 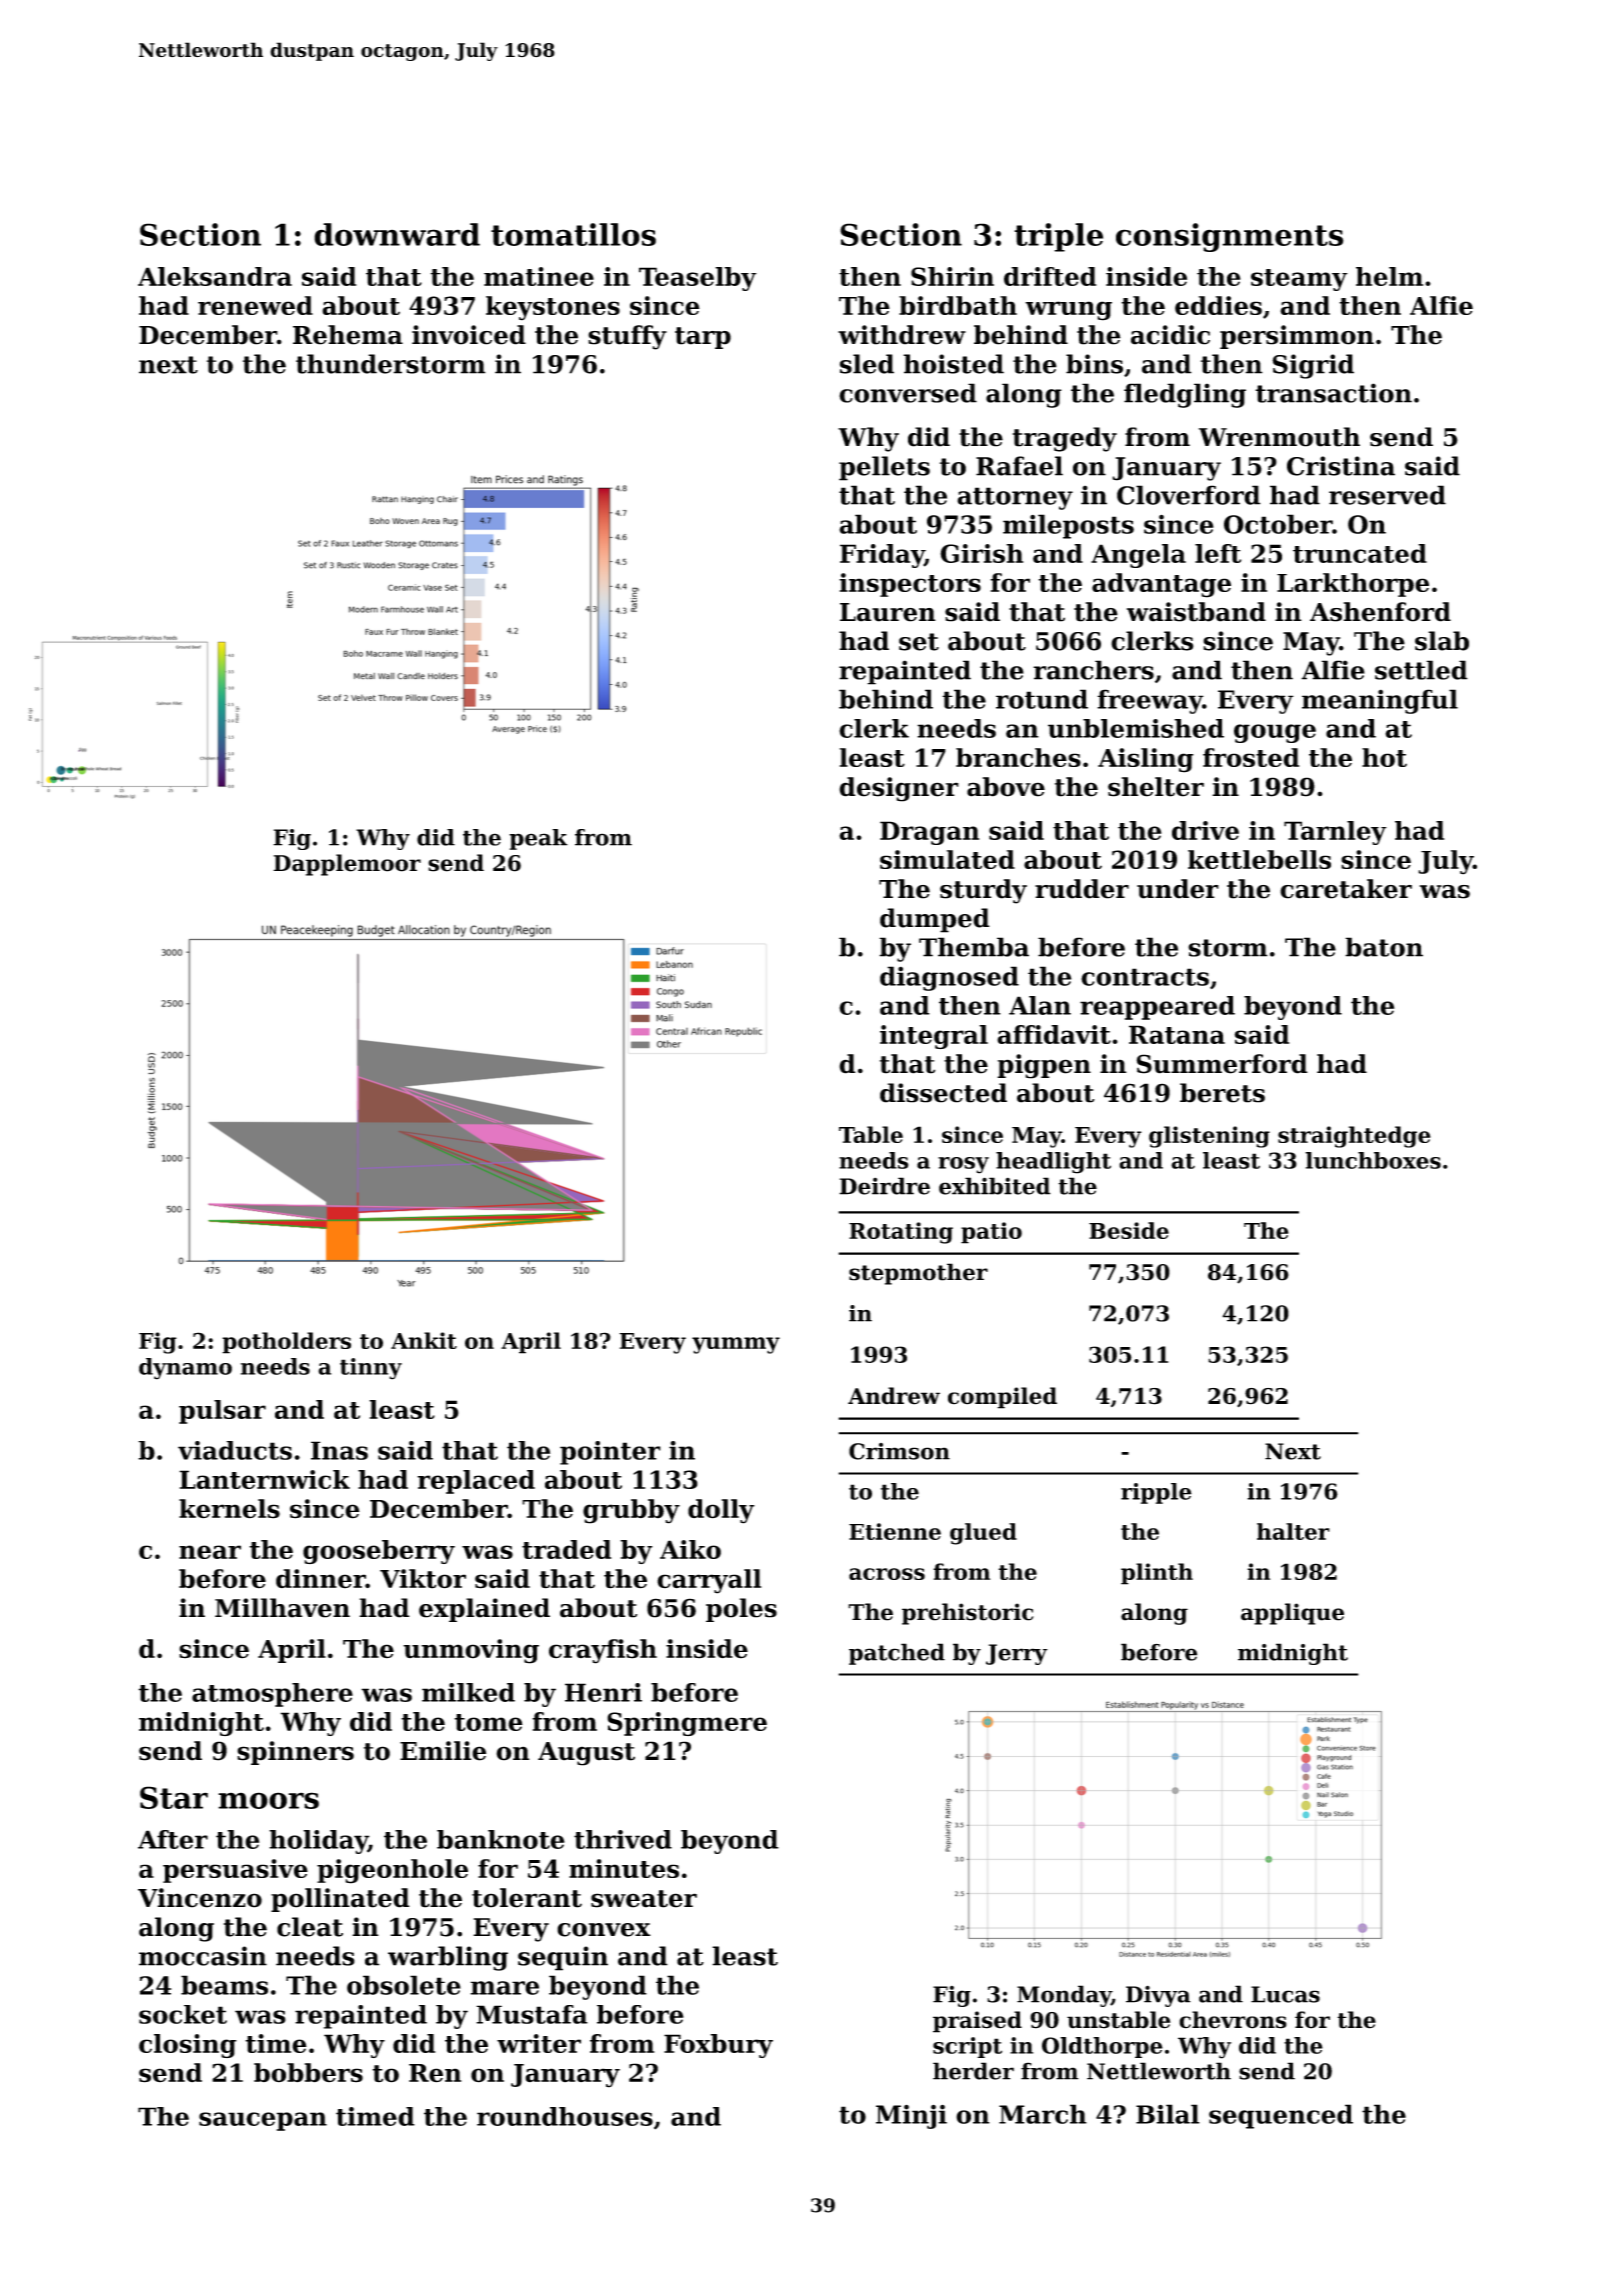 What do you see at coordinates (538, 839) in the image?
I see `peak` at bounding box center [538, 839].
